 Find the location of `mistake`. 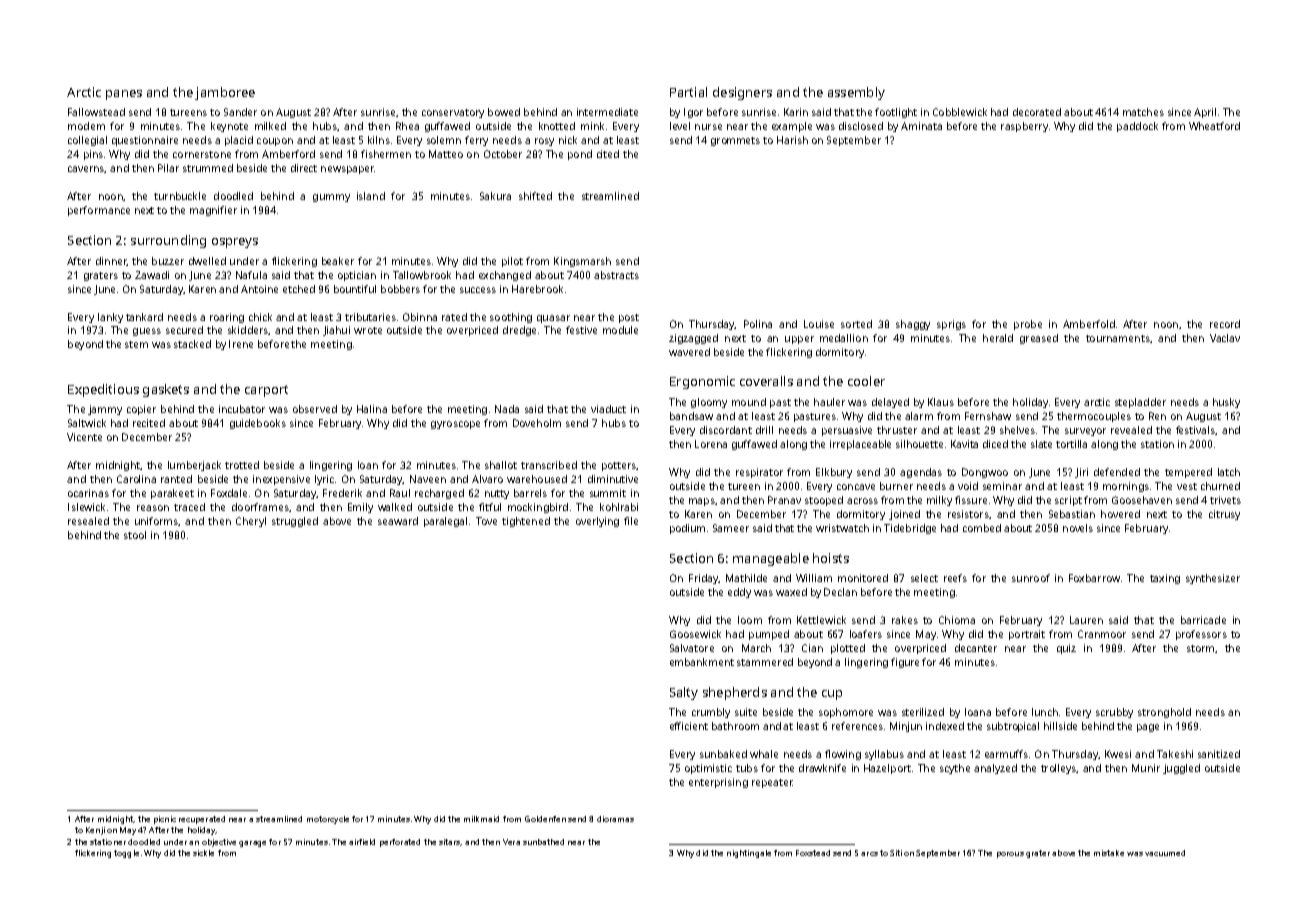

mistake is located at coordinates (1109, 853).
